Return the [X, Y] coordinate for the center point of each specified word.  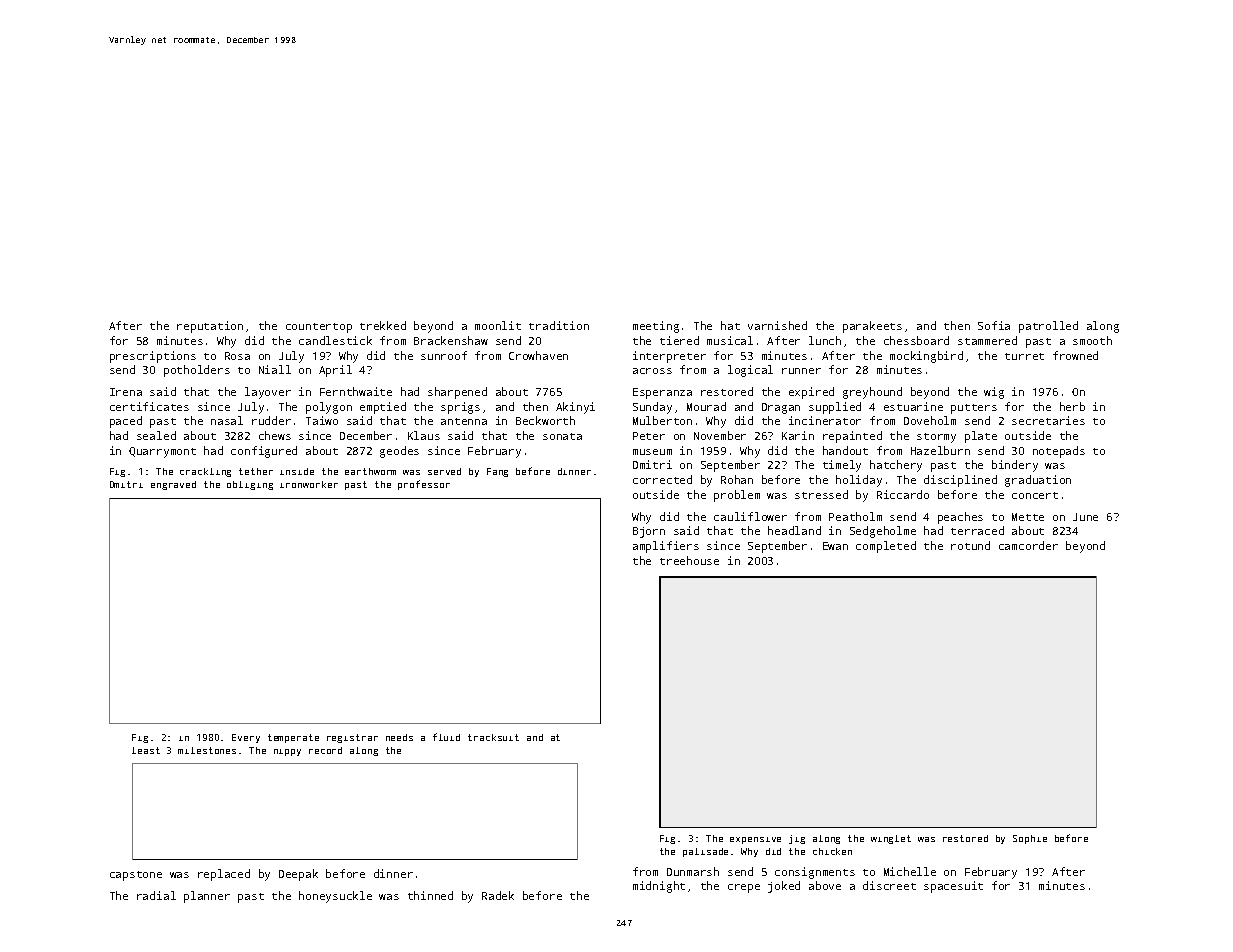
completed [886, 547]
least [146, 750]
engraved [173, 485]
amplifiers [666, 547]
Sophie [1030, 839]
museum [652, 452]
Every [246, 738]
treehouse [689, 560]
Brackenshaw [451, 340]
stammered [987, 340]
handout [845, 450]
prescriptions [153, 357]
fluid [446, 737]
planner [207, 897]
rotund [970, 545]
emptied [383, 408]
